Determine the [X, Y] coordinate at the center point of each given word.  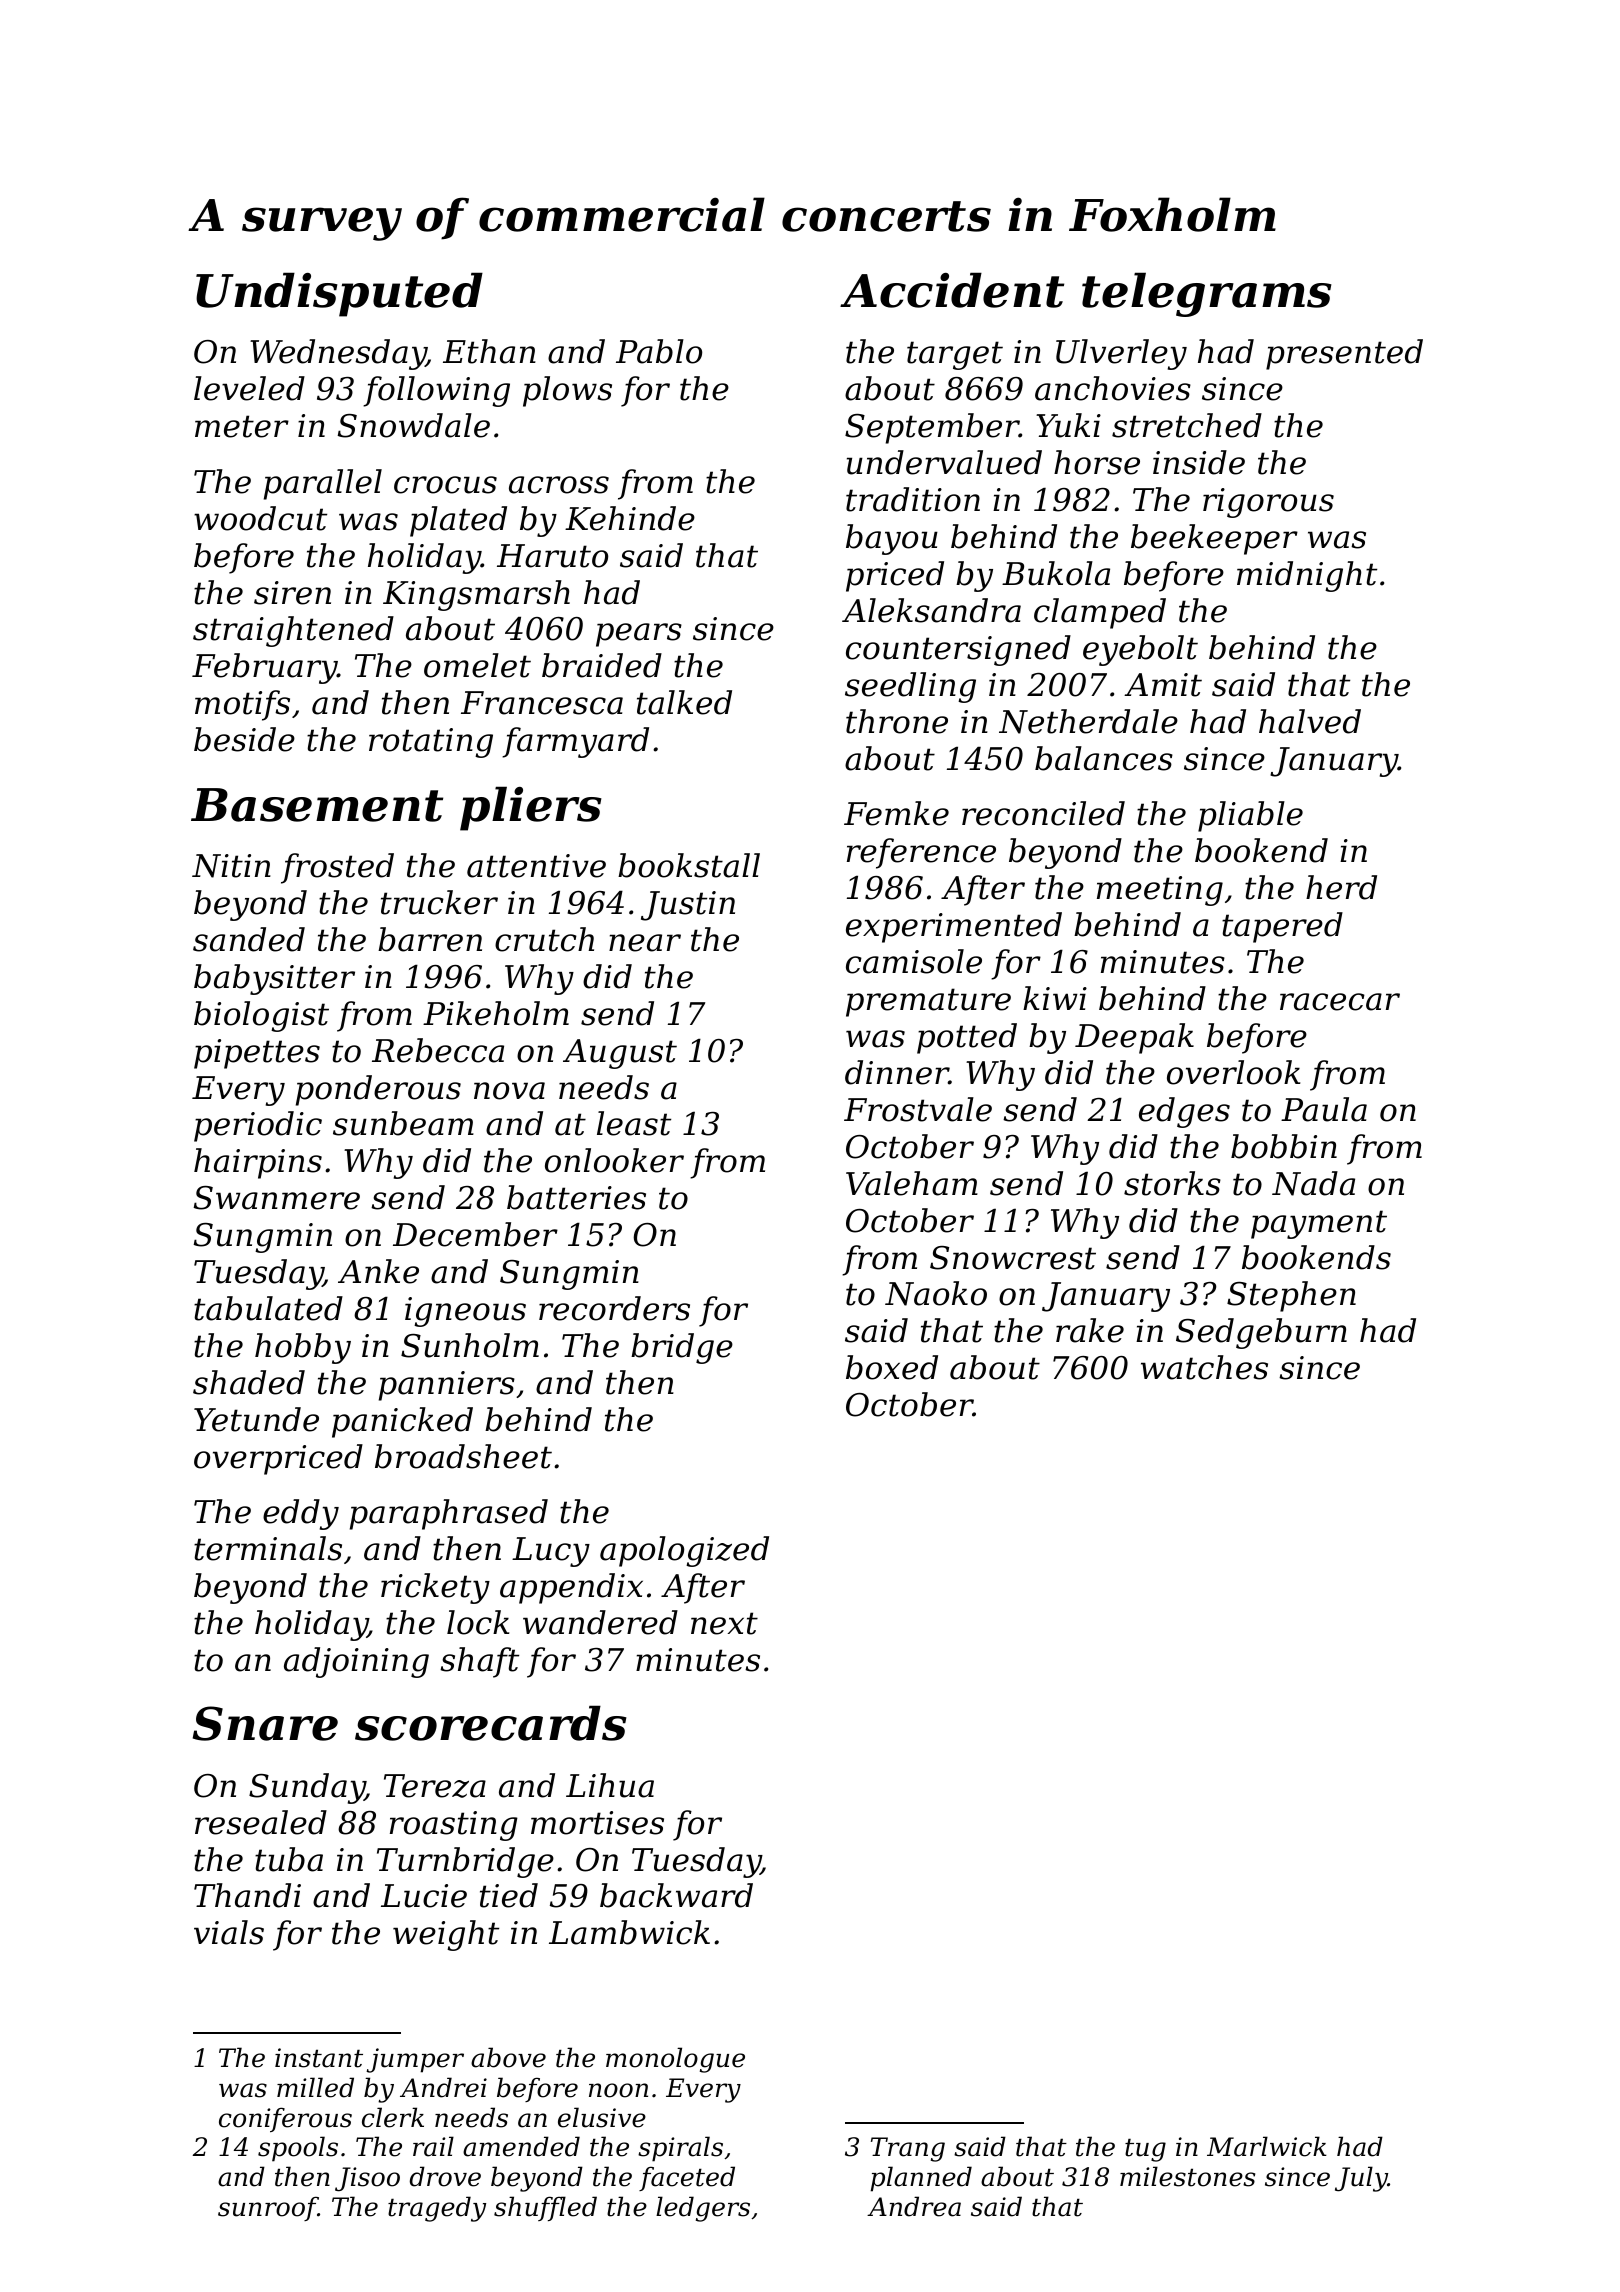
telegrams [1207, 294]
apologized [684, 1551]
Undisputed [339, 294]
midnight [1307, 576]
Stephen [1291, 1296]
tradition [913, 499]
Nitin [231, 866]
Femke [896, 813]
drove [445, 2176]
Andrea [914, 2206]
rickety [435, 1588]
